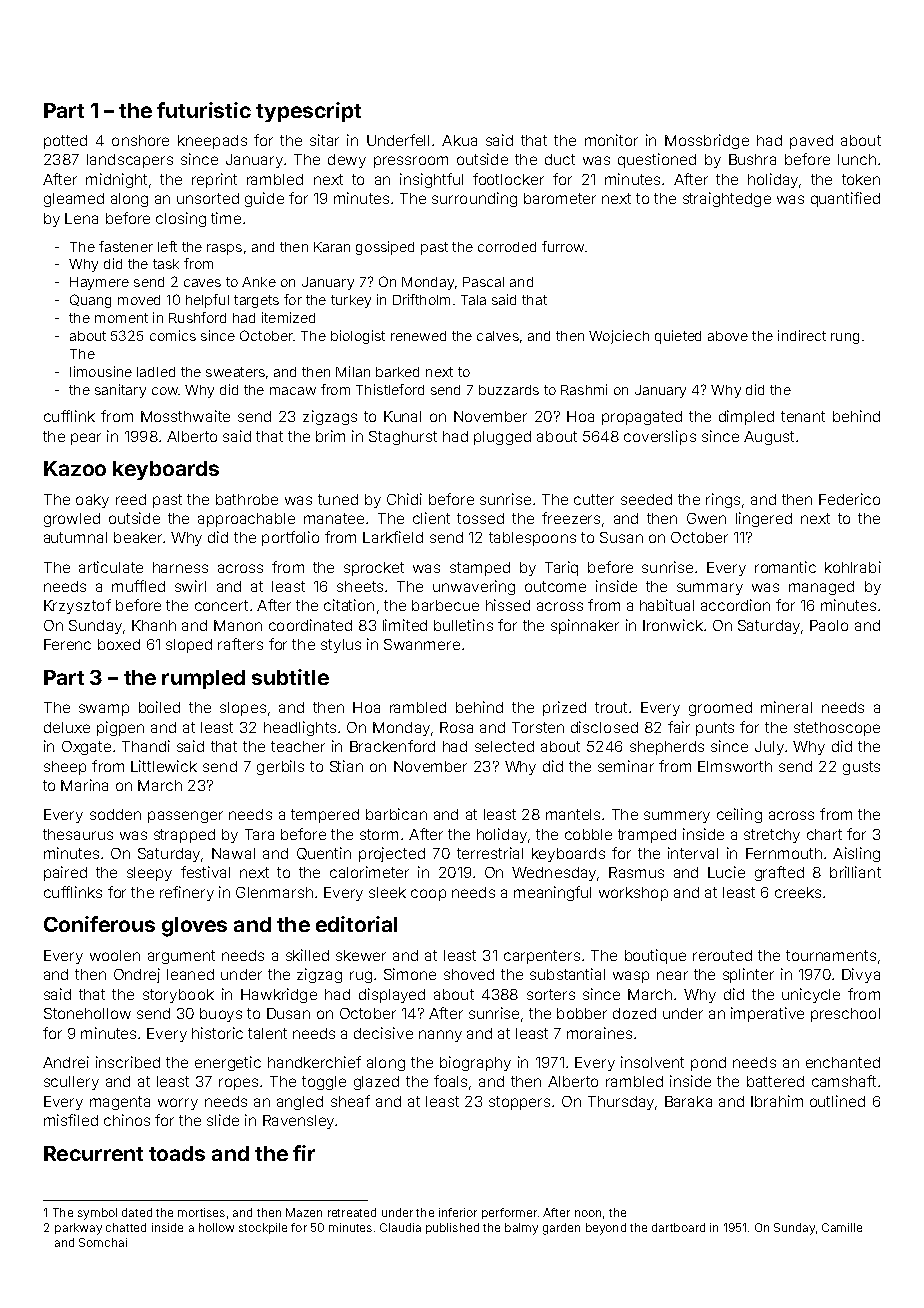 The width and height of the screenshot is (924, 1308). I want to click on passenger, so click(185, 817).
